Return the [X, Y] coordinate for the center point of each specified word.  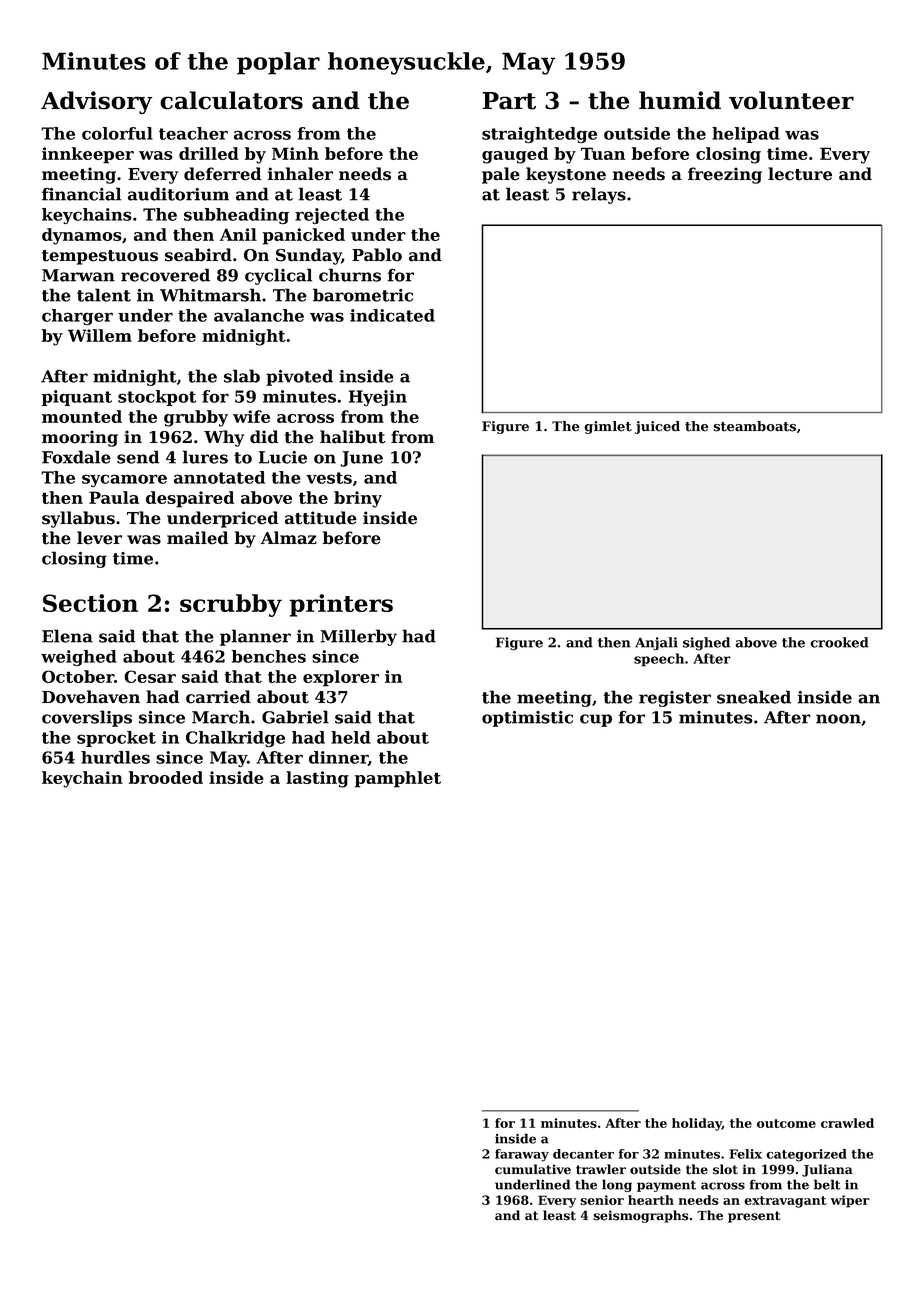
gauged [515, 155]
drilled [209, 153]
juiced [657, 427]
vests [329, 478]
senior [602, 1200]
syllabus [78, 519]
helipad [746, 135]
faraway [522, 1155]
